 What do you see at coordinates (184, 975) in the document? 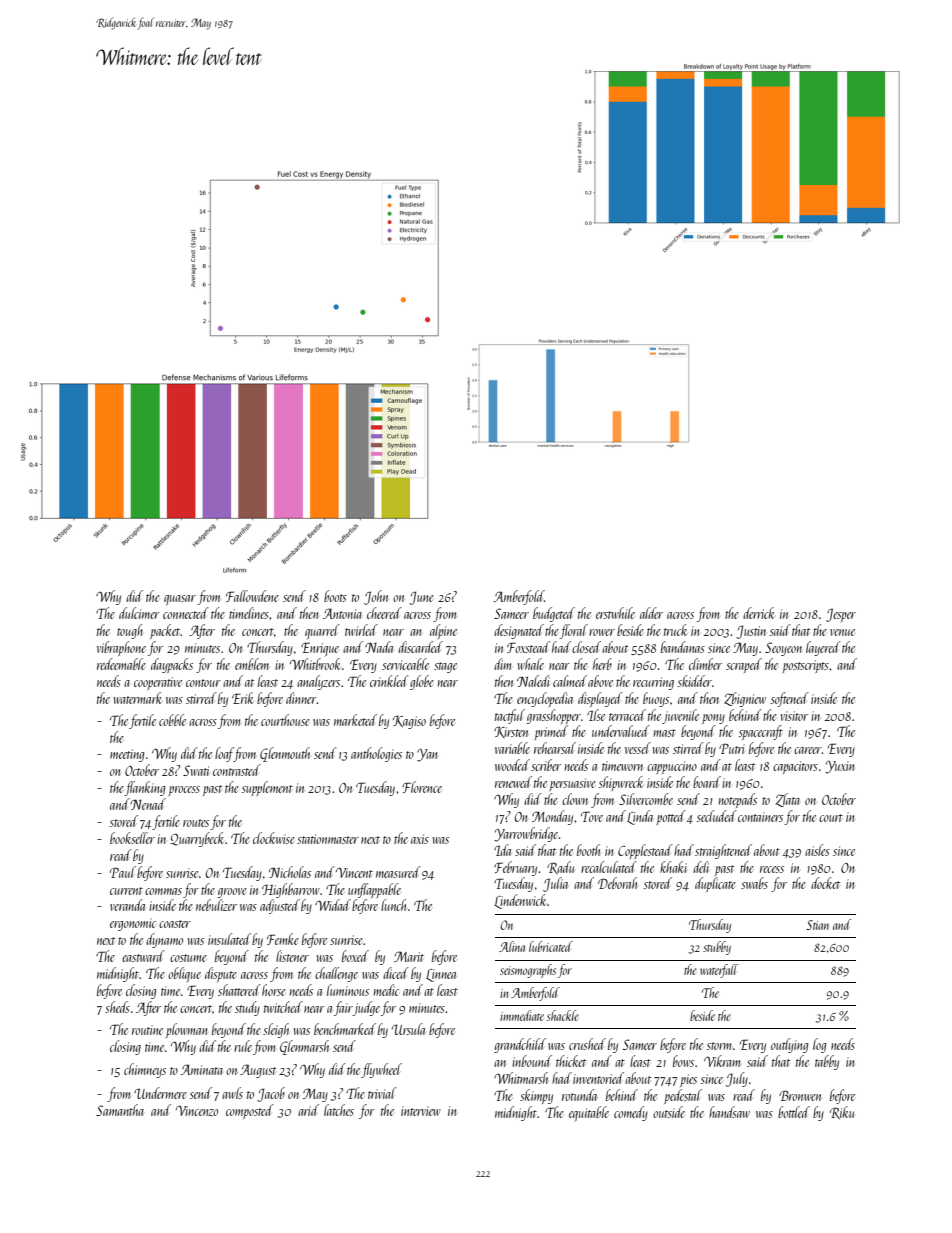
I see `oblique` at bounding box center [184, 975].
